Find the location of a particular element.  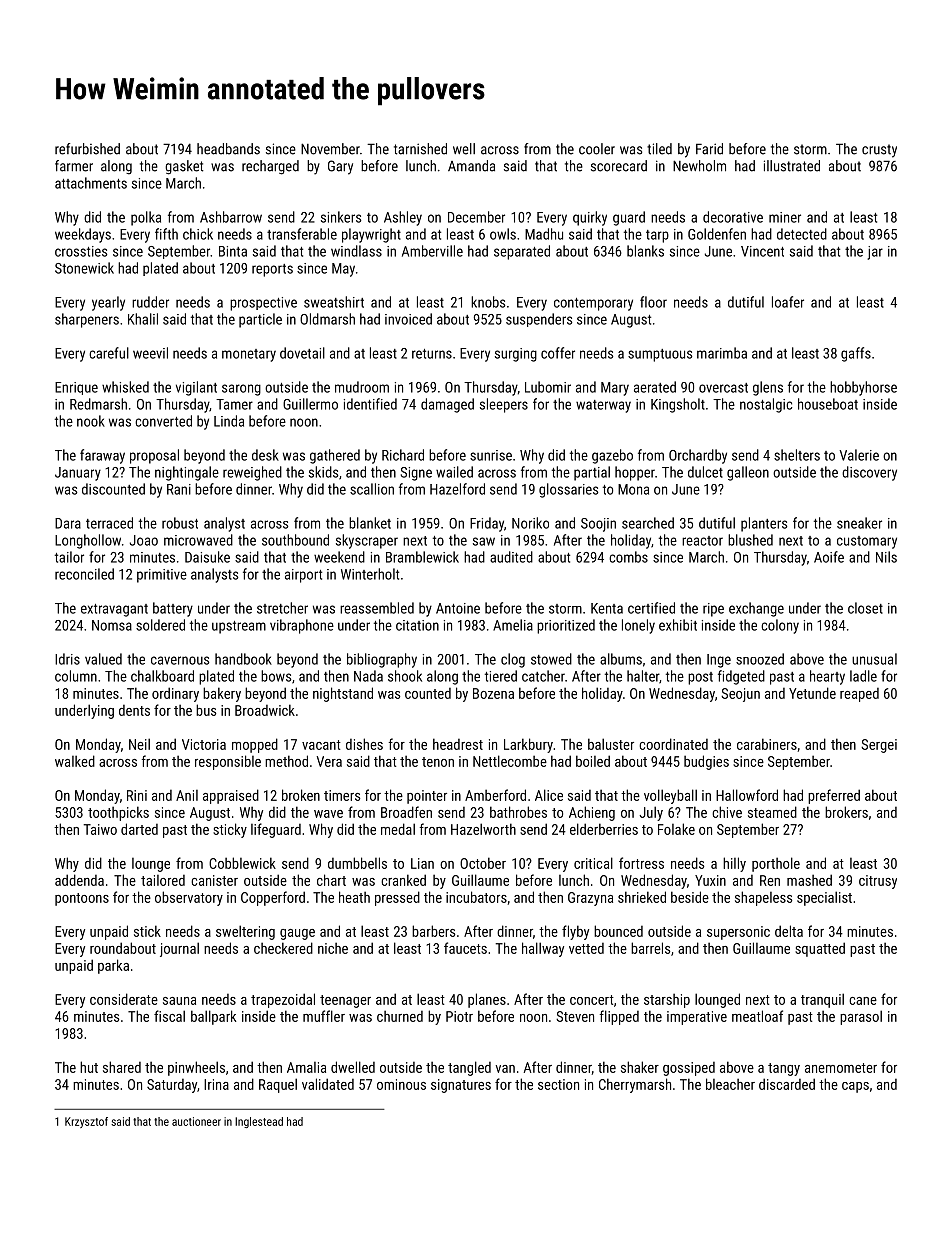

barbers is located at coordinates (434, 931).
